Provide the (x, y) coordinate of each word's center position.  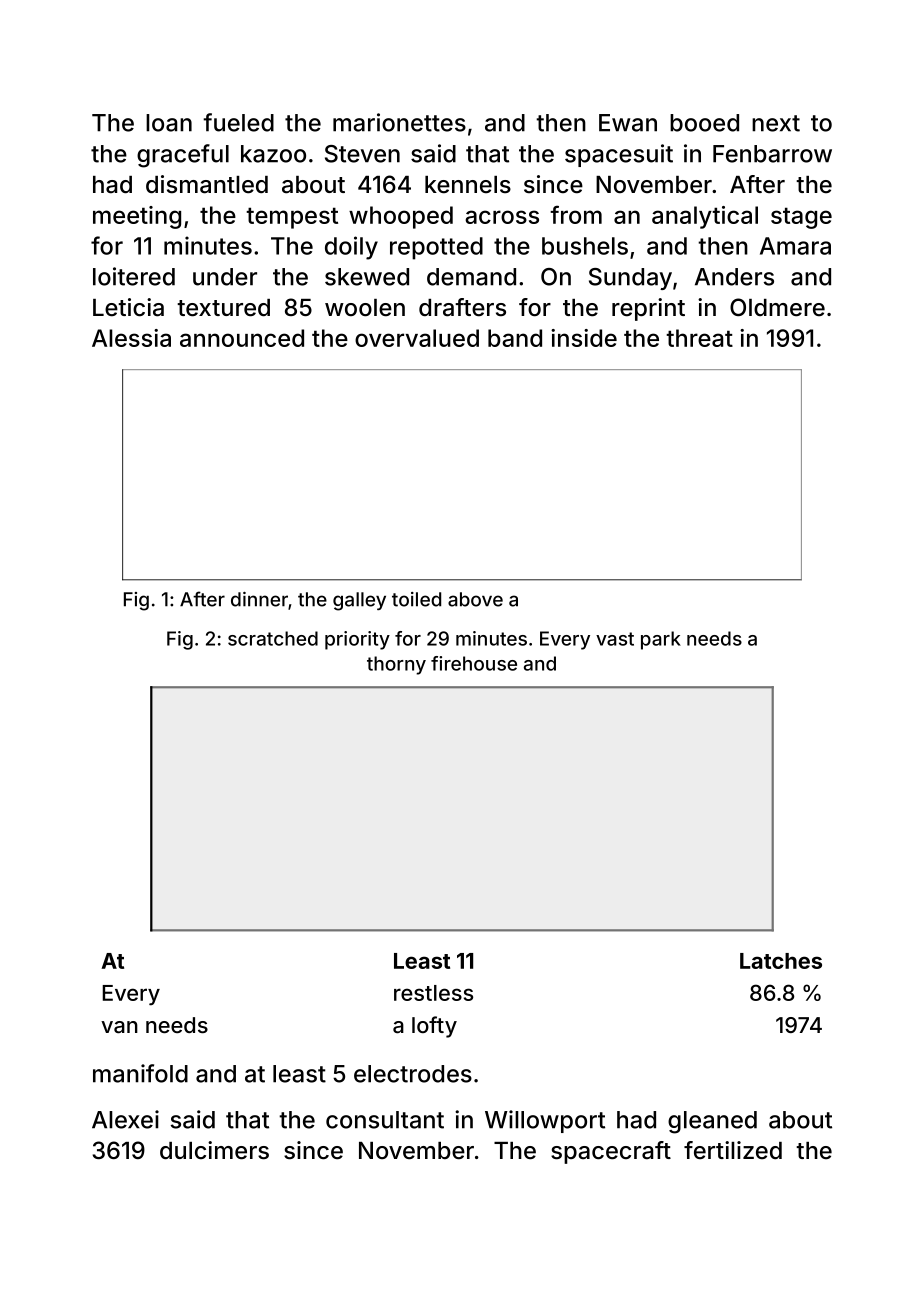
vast (615, 639)
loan (169, 123)
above (475, 599)
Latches (781, 961)
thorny (396, 665)
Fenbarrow (772, 154)
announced (242, 338)
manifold (140, 1073)
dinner (259, 599)
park (661, 640)
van (119, 1027)
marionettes (399, 122)
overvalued (417, 338)
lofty (434, 1027)
